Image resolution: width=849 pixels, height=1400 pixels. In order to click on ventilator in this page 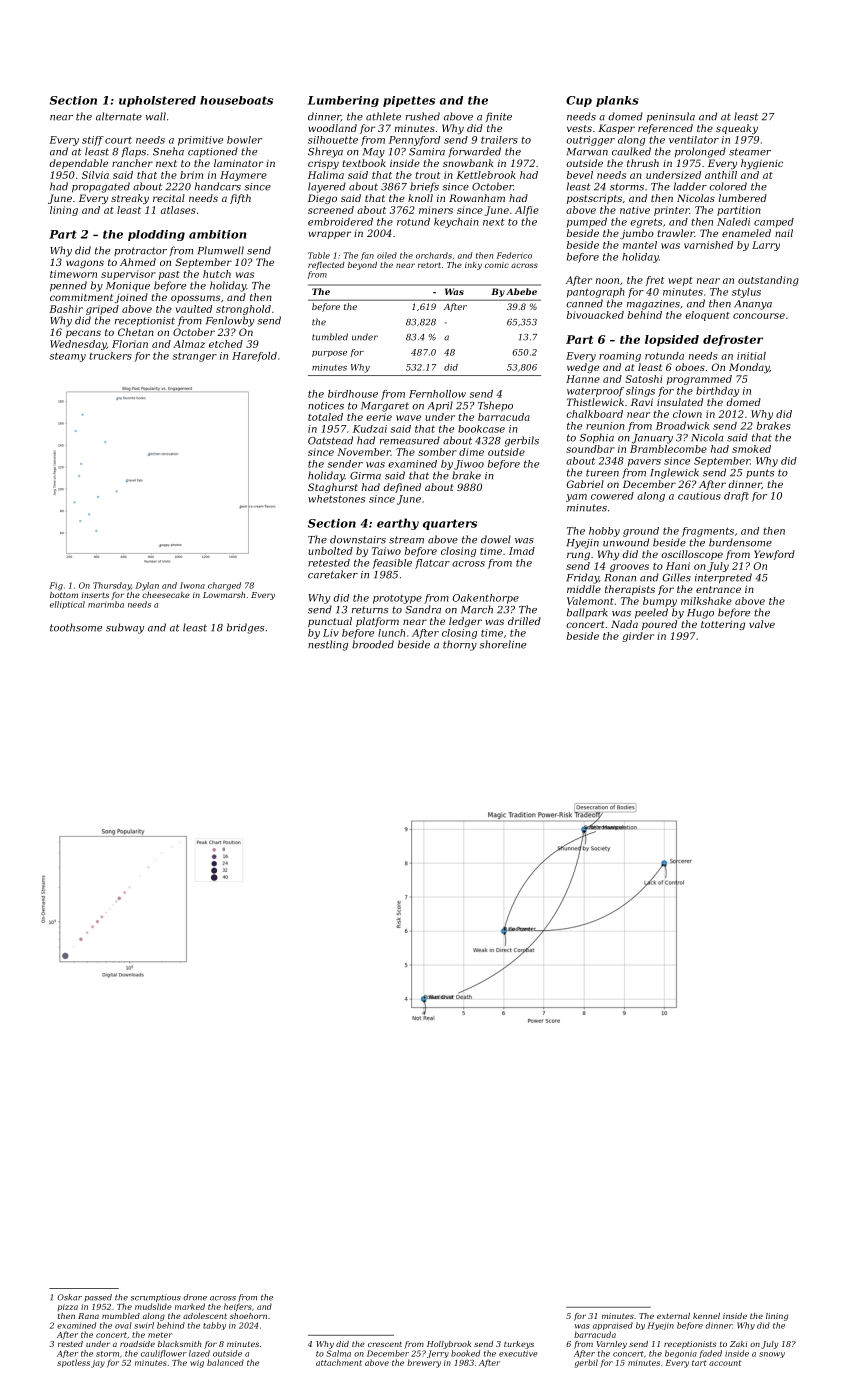, I will do `click(694, 140)`.
